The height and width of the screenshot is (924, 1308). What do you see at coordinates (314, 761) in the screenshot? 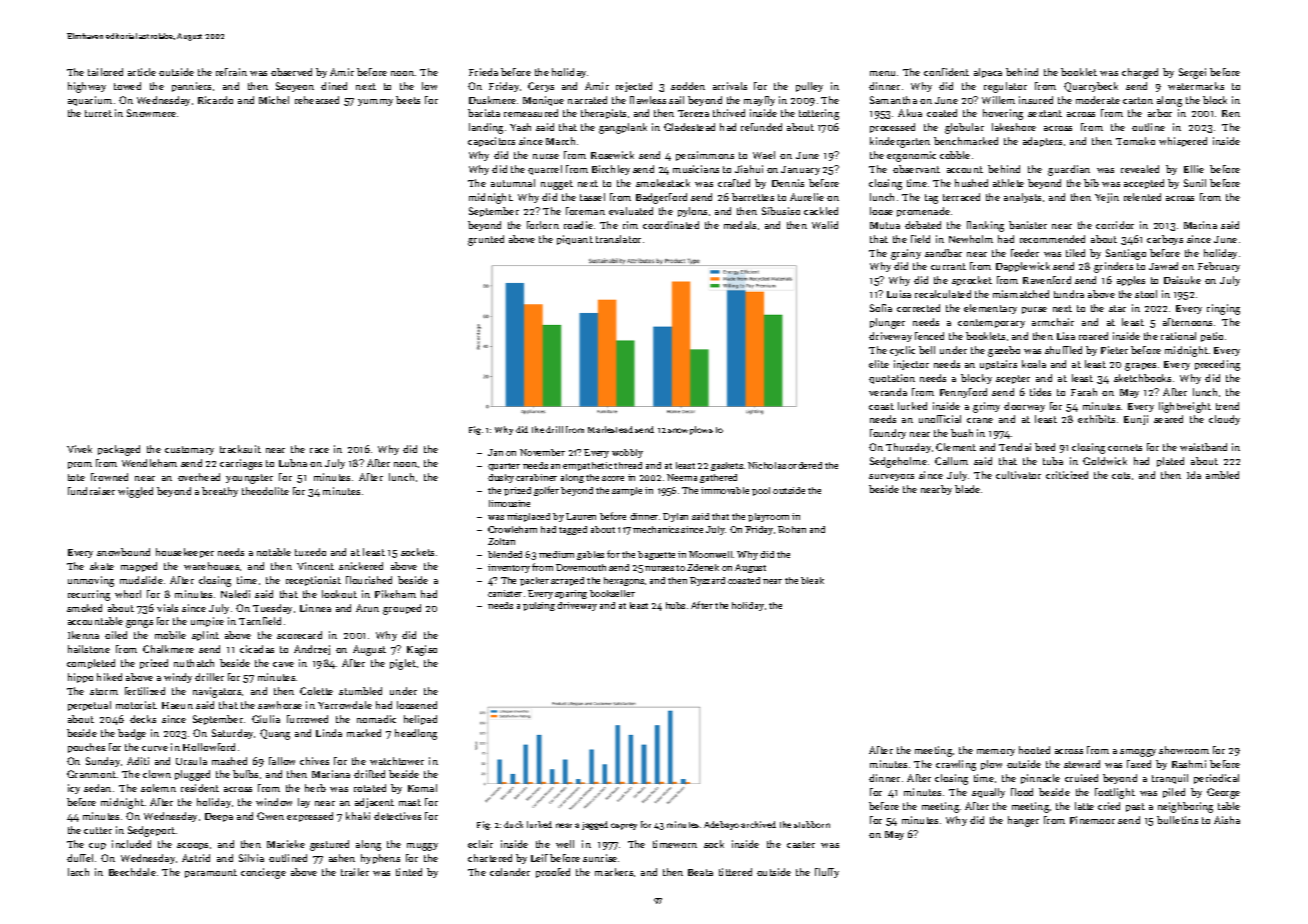
I see `chives` at bounding box center [314, 761].
